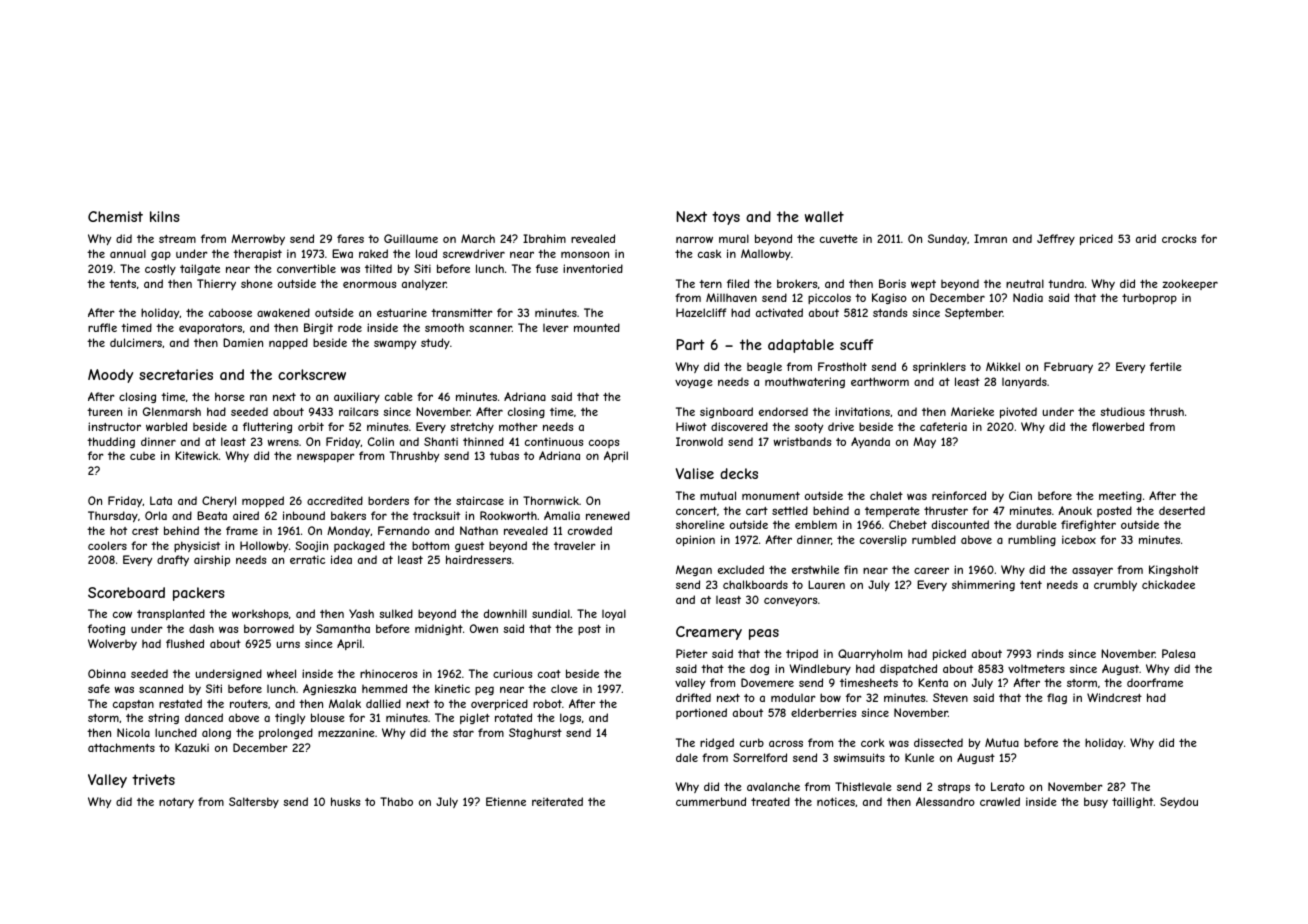 The width and height of the image is (1308, 924). I want to click on Chemist, so click(115, 216).
